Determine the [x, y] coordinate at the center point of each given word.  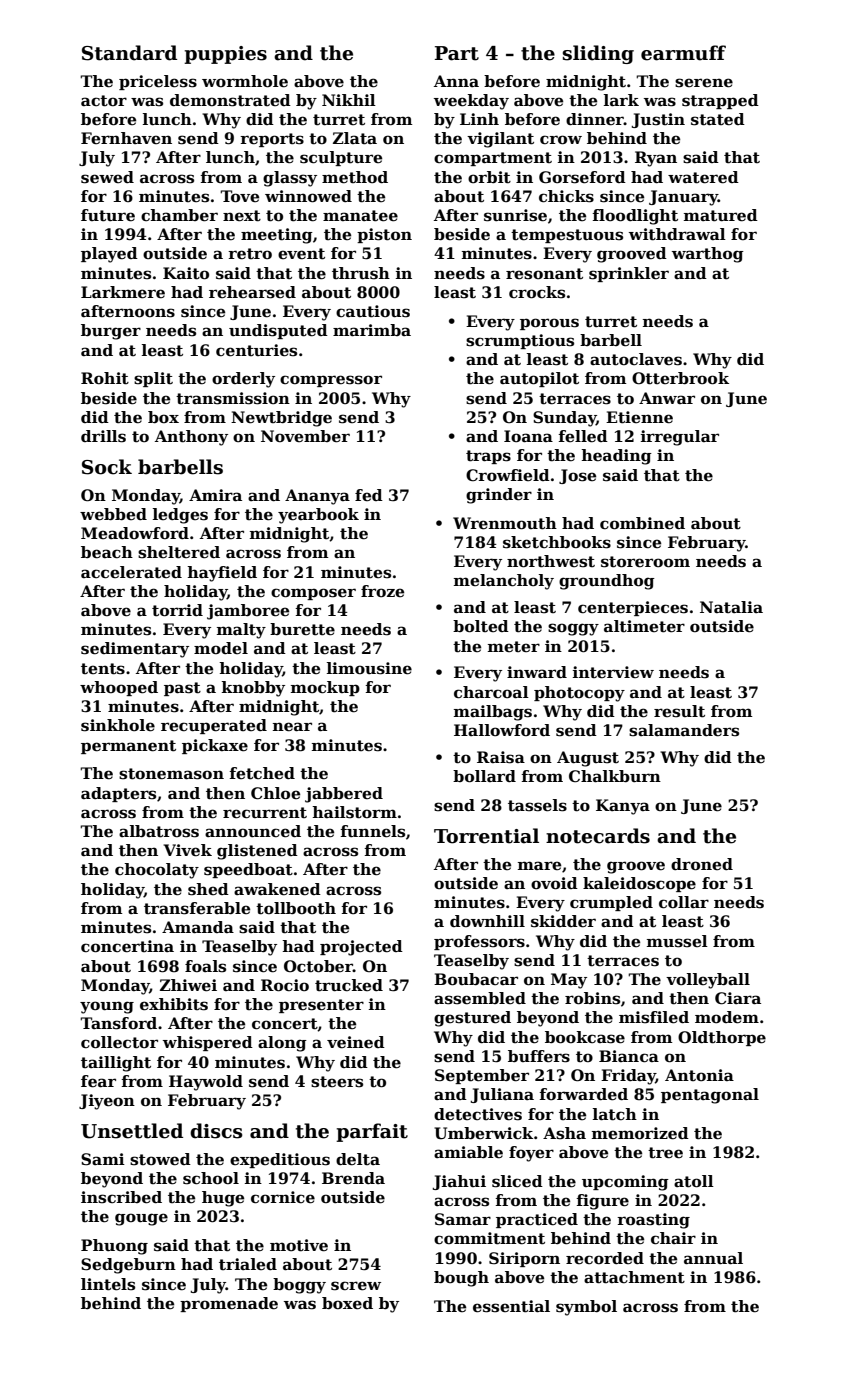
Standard [129, 53]
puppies [225, 55]
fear [98, 1081]
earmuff [683, 53]
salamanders [684, 730]
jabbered [344, 795]
